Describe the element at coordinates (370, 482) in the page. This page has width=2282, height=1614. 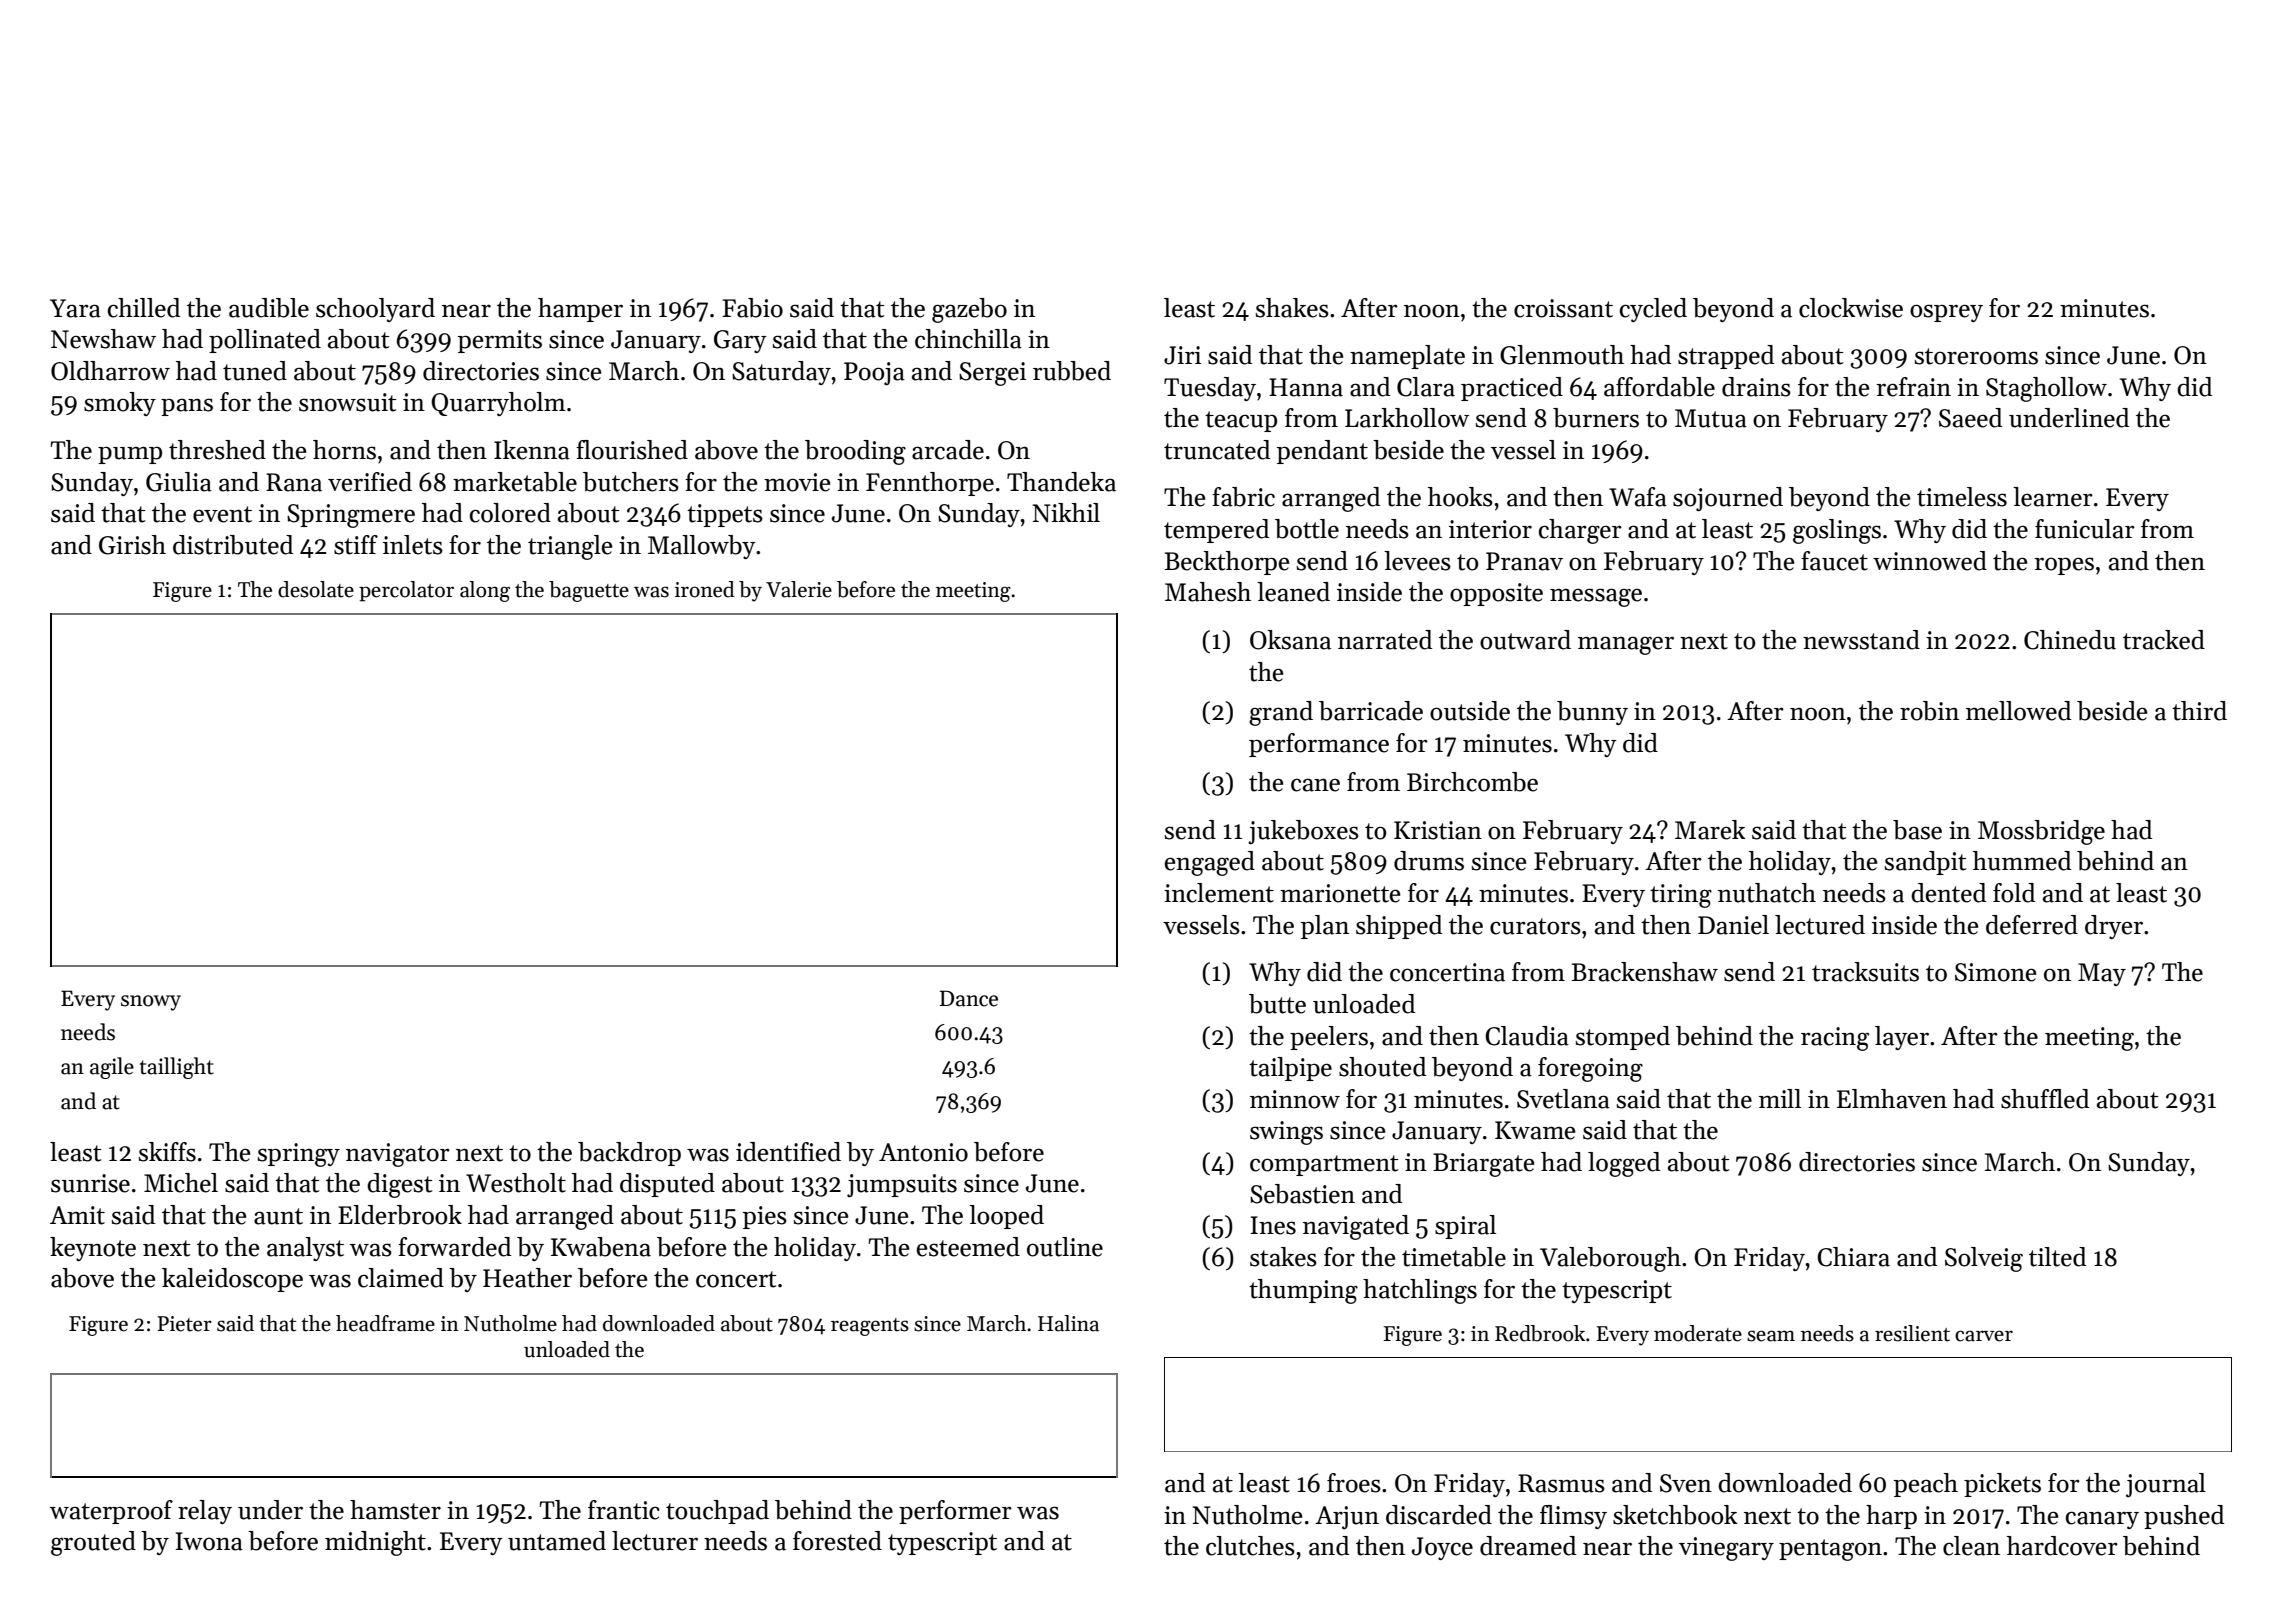
I see `verified` at that location.
